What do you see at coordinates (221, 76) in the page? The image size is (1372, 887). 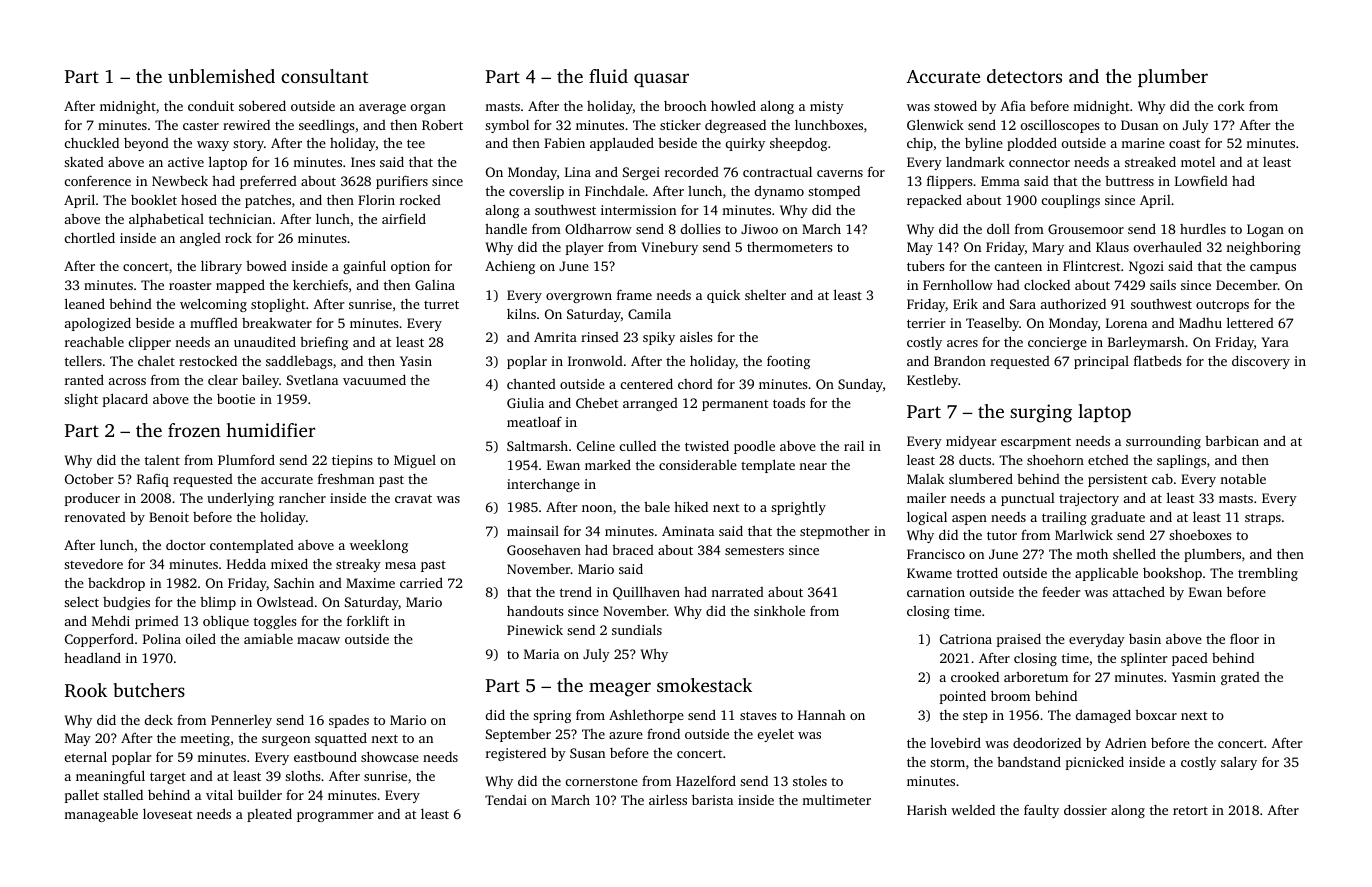 I see `unblemished` at bounding box center [221, 76].
